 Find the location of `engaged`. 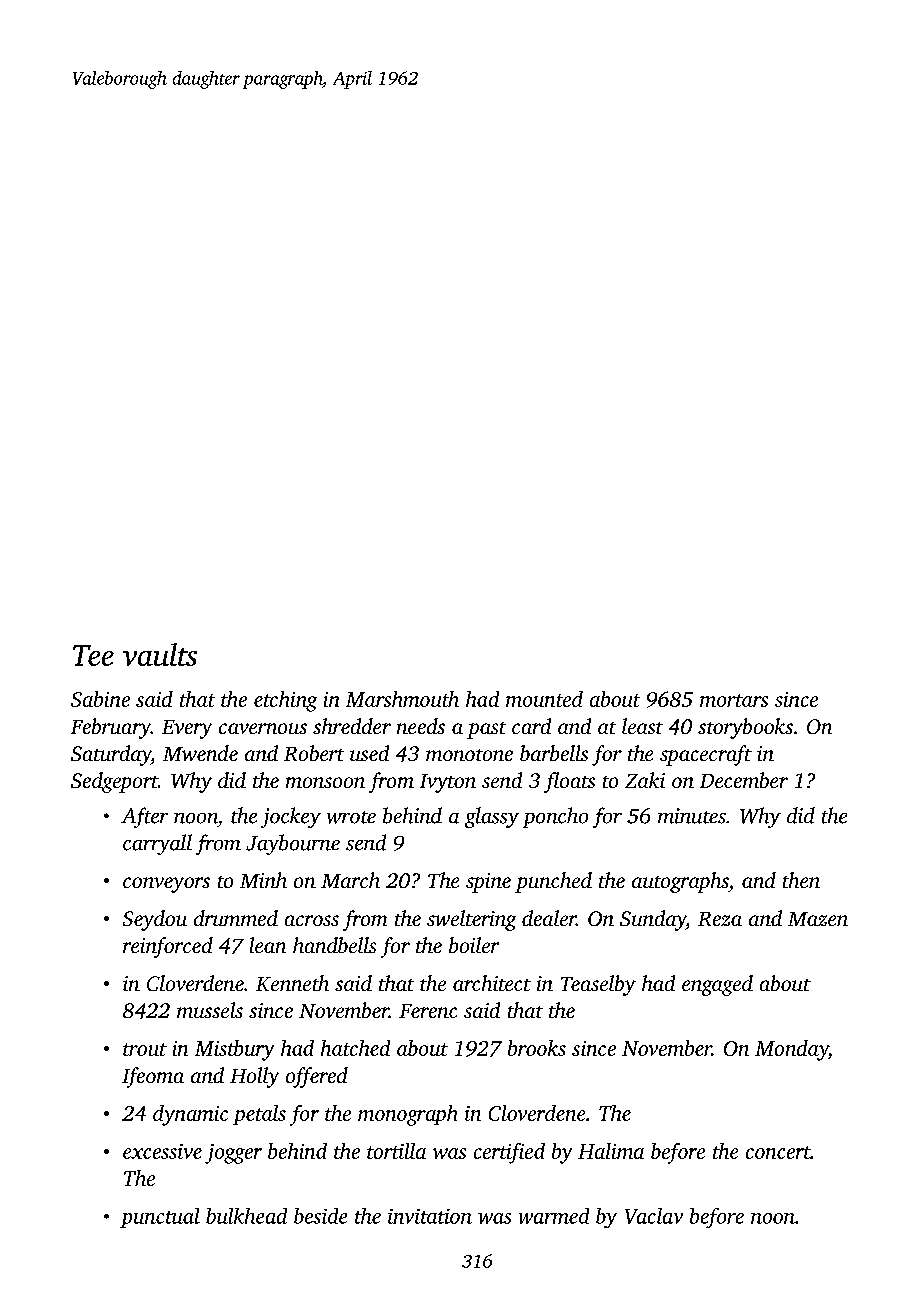

engaged is located at coordinates (717, 985).
